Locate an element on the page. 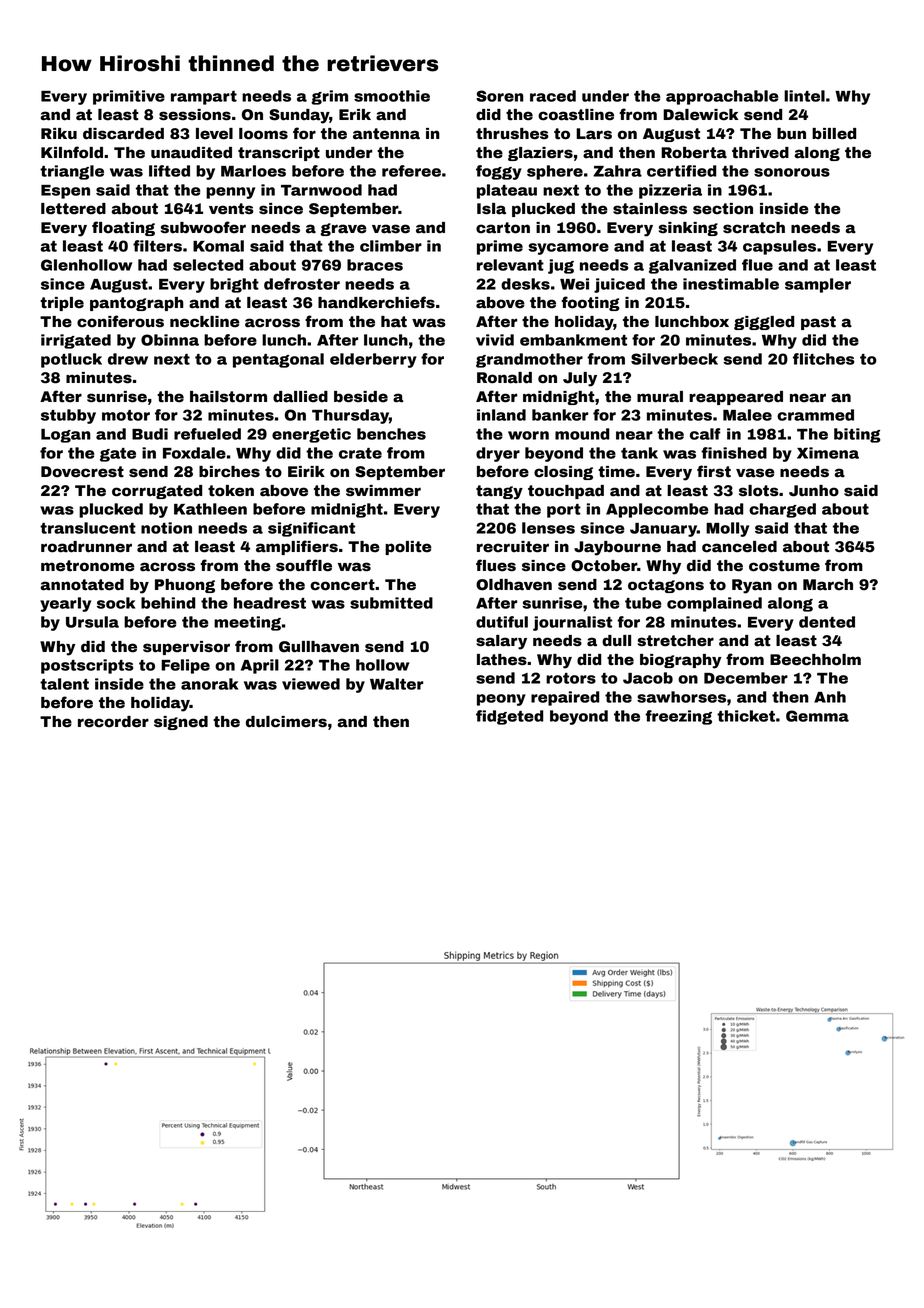 This document has height=1308, width=924. rampart is located at coordinates (204, 98).
